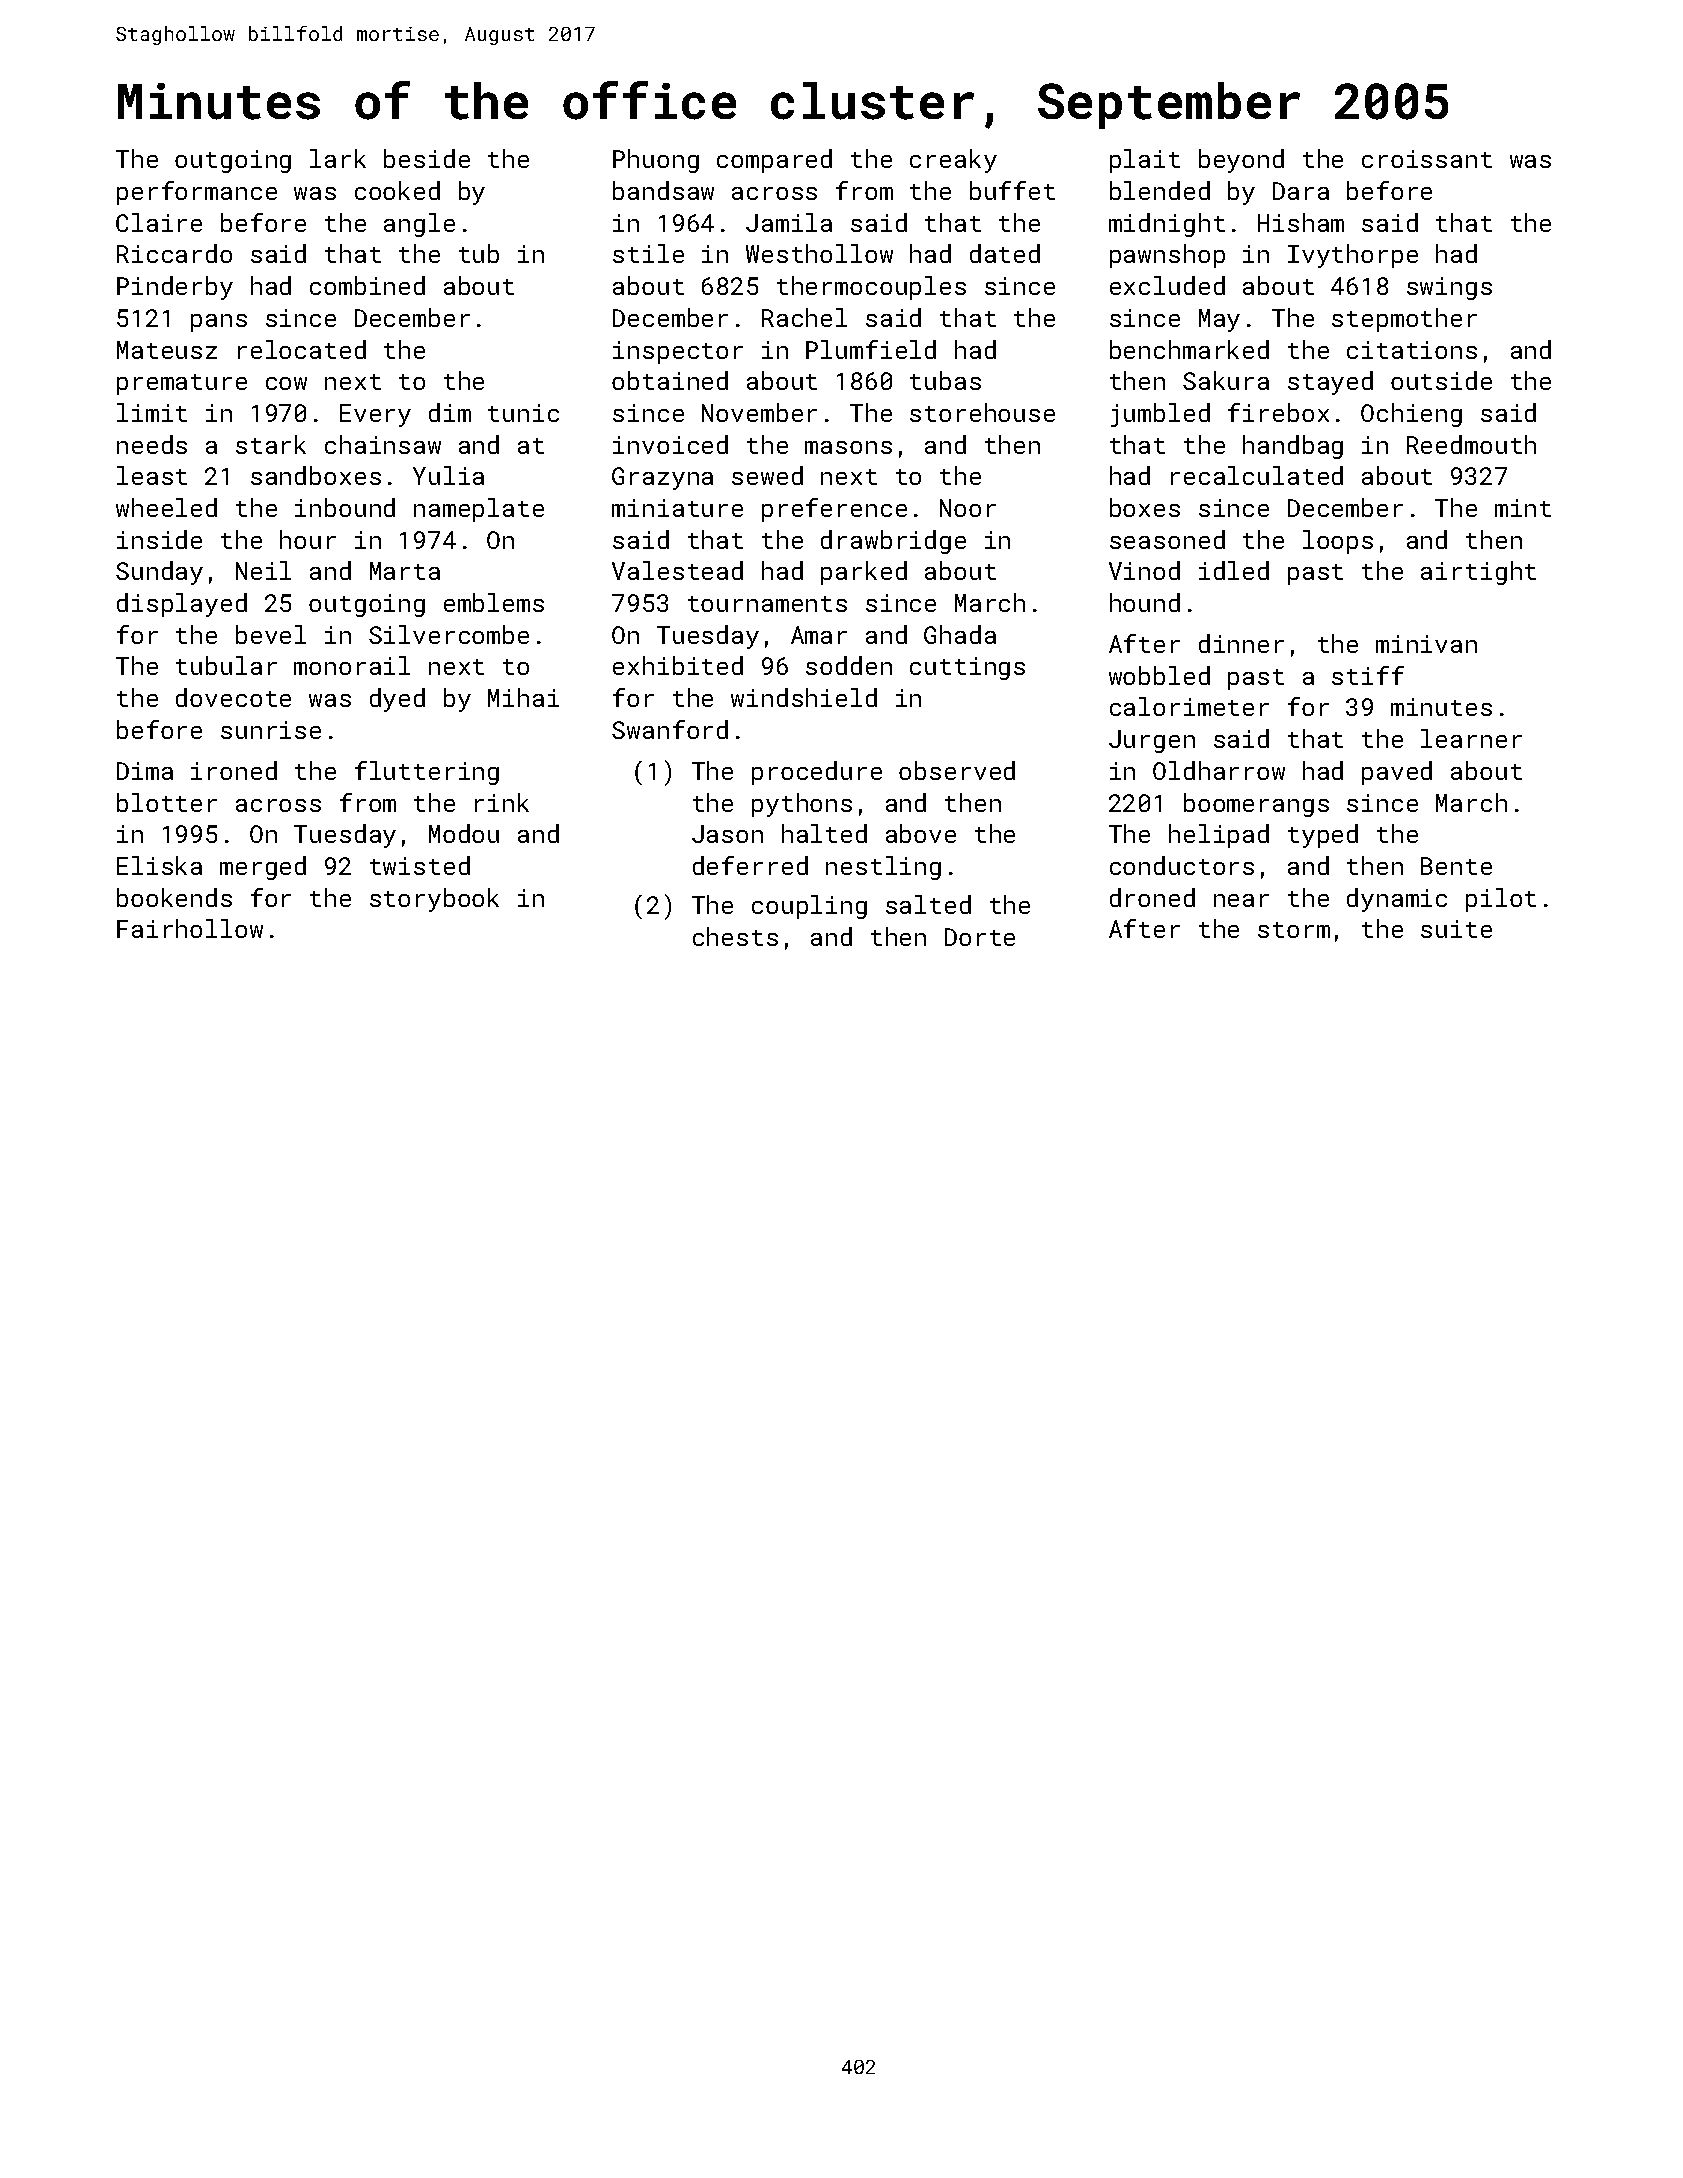  Describe the element at coordinates (1257, 475) in the screenshot. I see `recalculated` at that location.
